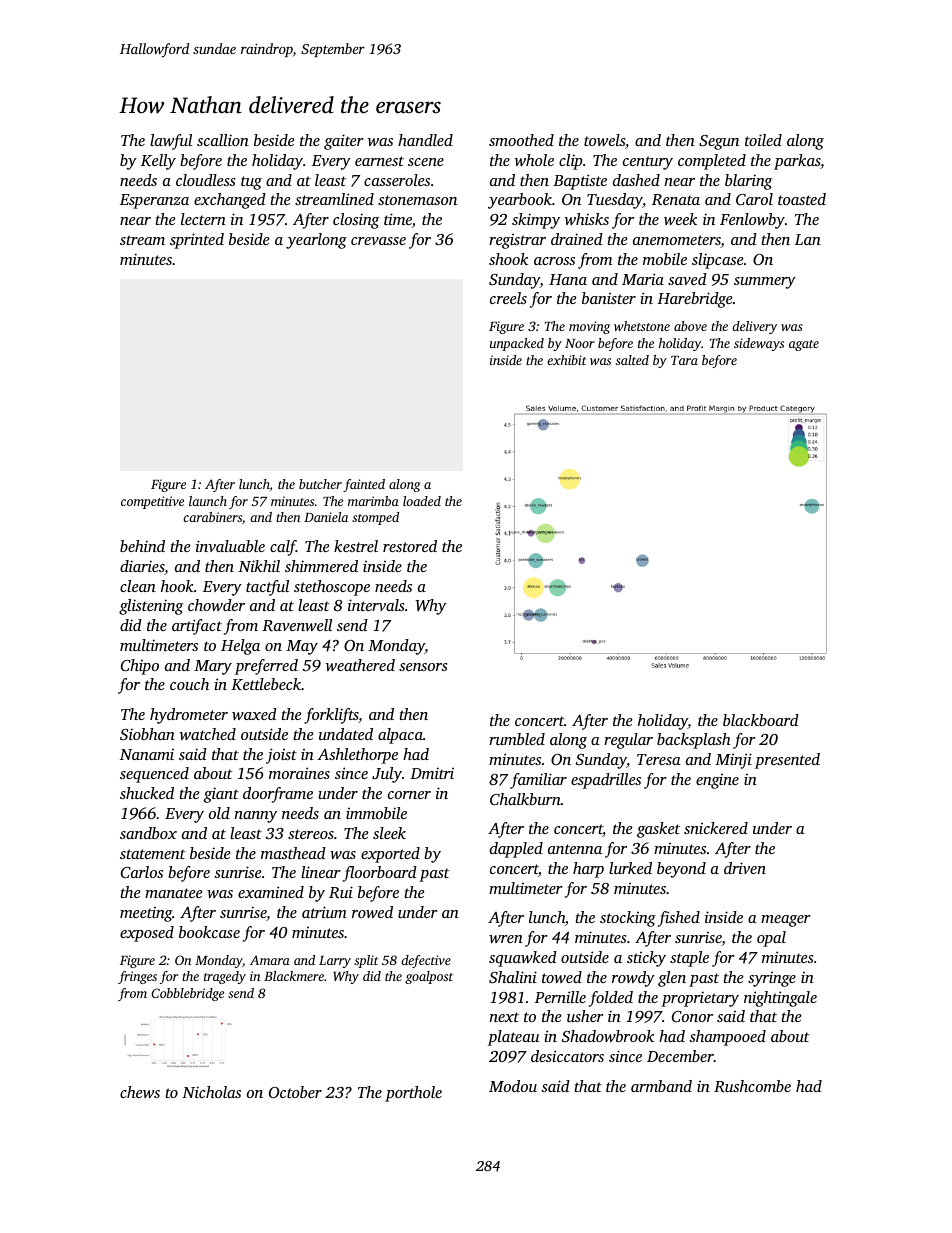 The width and height of the screenshot is (952, 1233). What do you see at coordinates (356, 546) in the screenshot?
I see `kestrel` at bounding box center [356, 546].
